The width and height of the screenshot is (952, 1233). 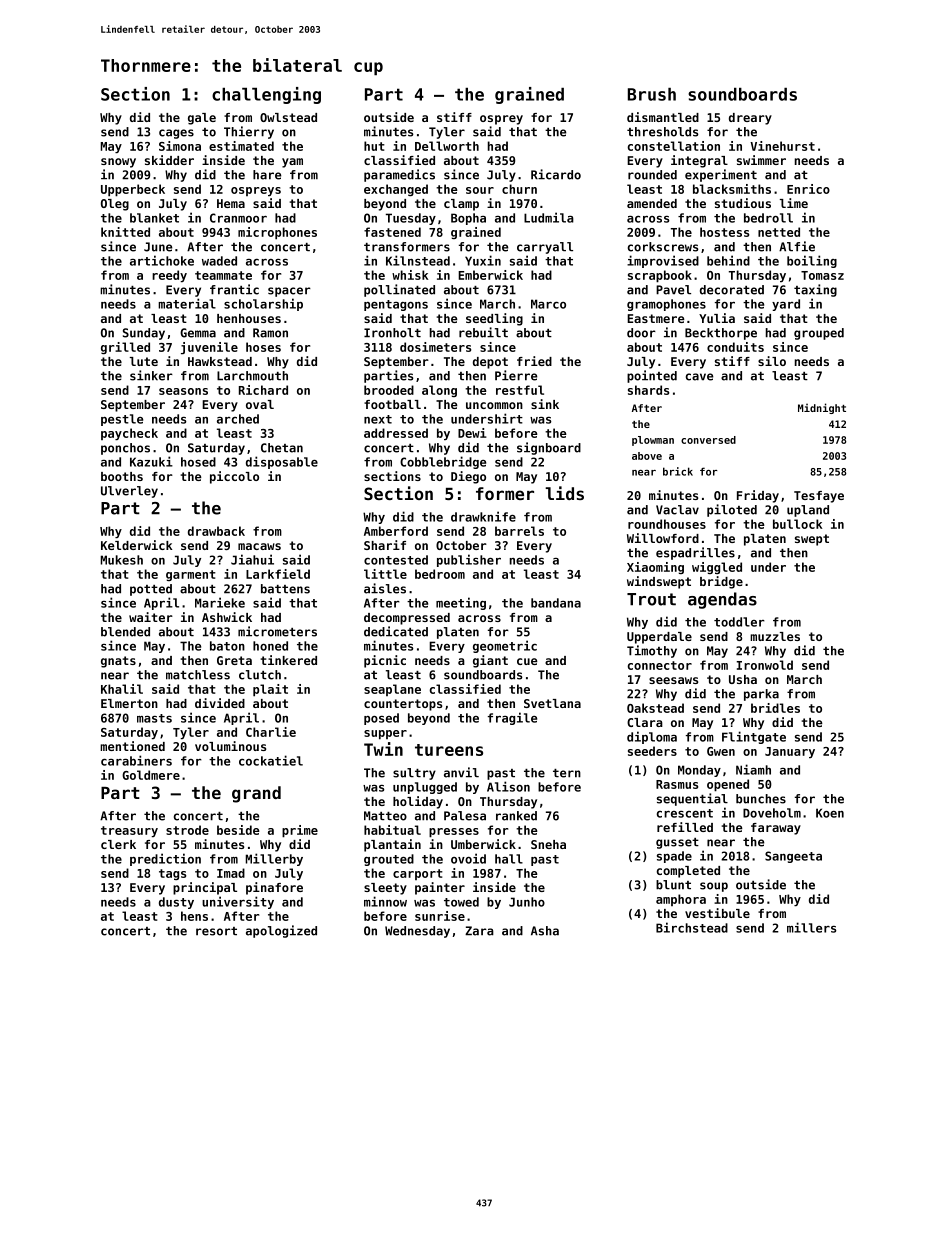 What do you see at coordinates (775, 636) in the screenshot?
I see `muzzles` at bounding box center [775, 636].
